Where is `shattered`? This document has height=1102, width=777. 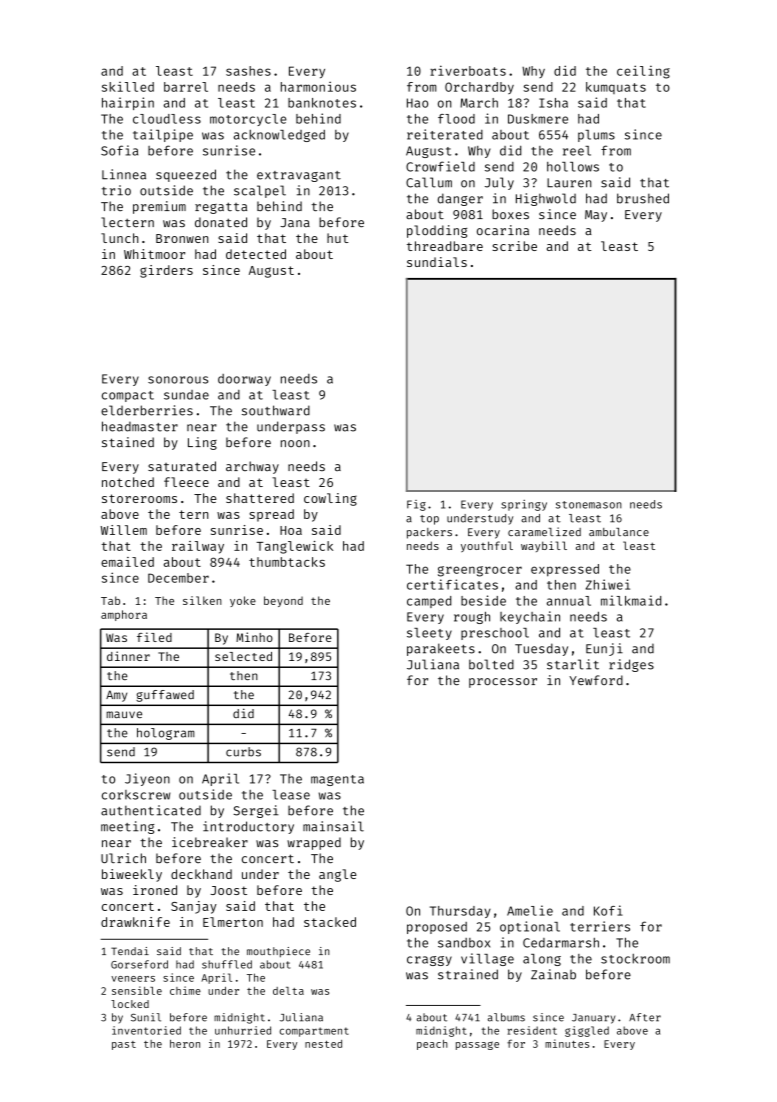
shattered is located at coordinates (260, 498).
